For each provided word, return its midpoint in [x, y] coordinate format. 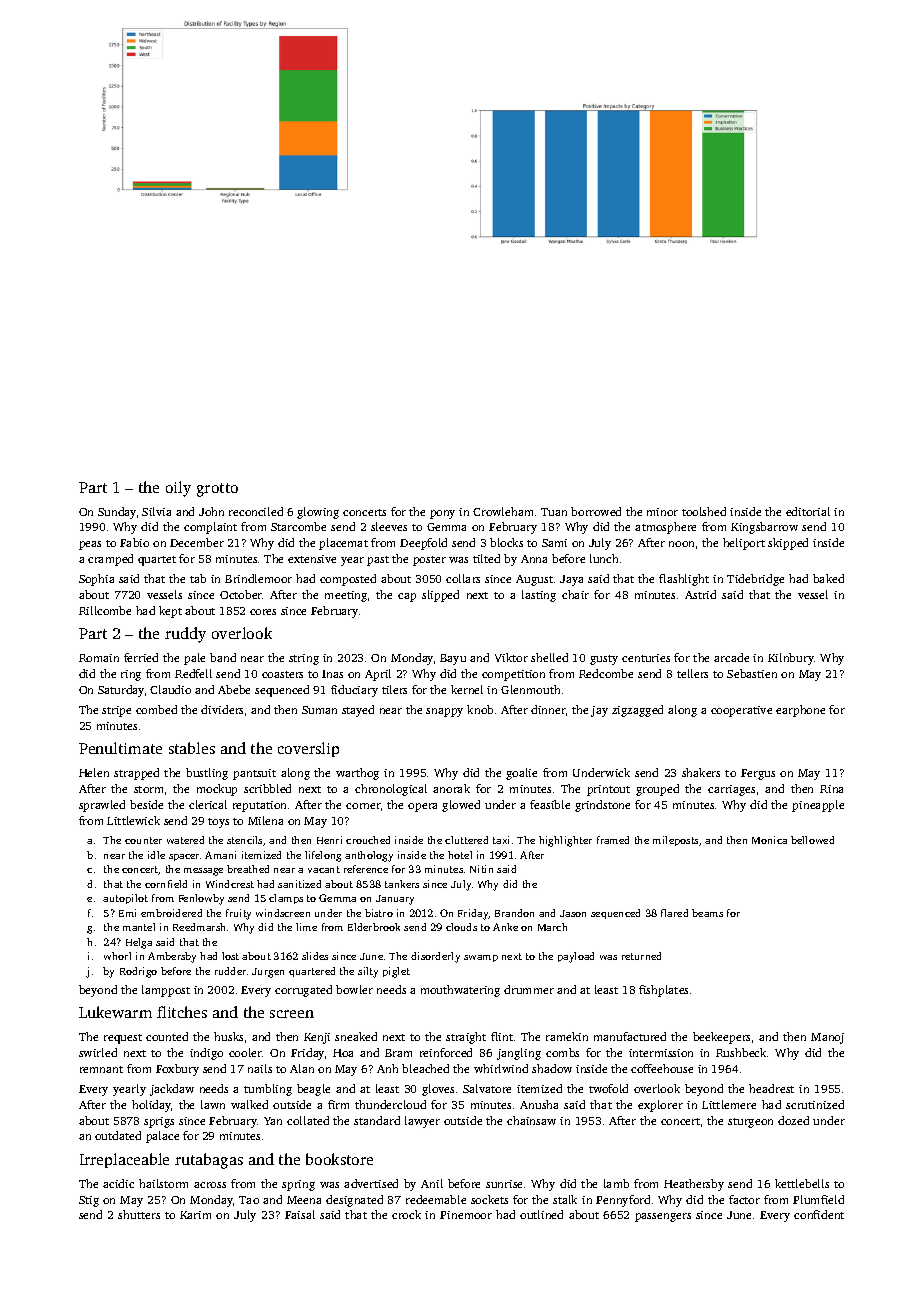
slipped [440, 596]
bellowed [812, 840]
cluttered [466, 840]
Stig [89, 1201]
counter [143, 840]
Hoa [343, 1053]
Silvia [156, 511]
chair [575, 594]
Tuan [554, 512]
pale [194, 659]
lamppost [166, 991]
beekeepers [721, 1038]
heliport [744, 544]
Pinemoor [466, 1215]
